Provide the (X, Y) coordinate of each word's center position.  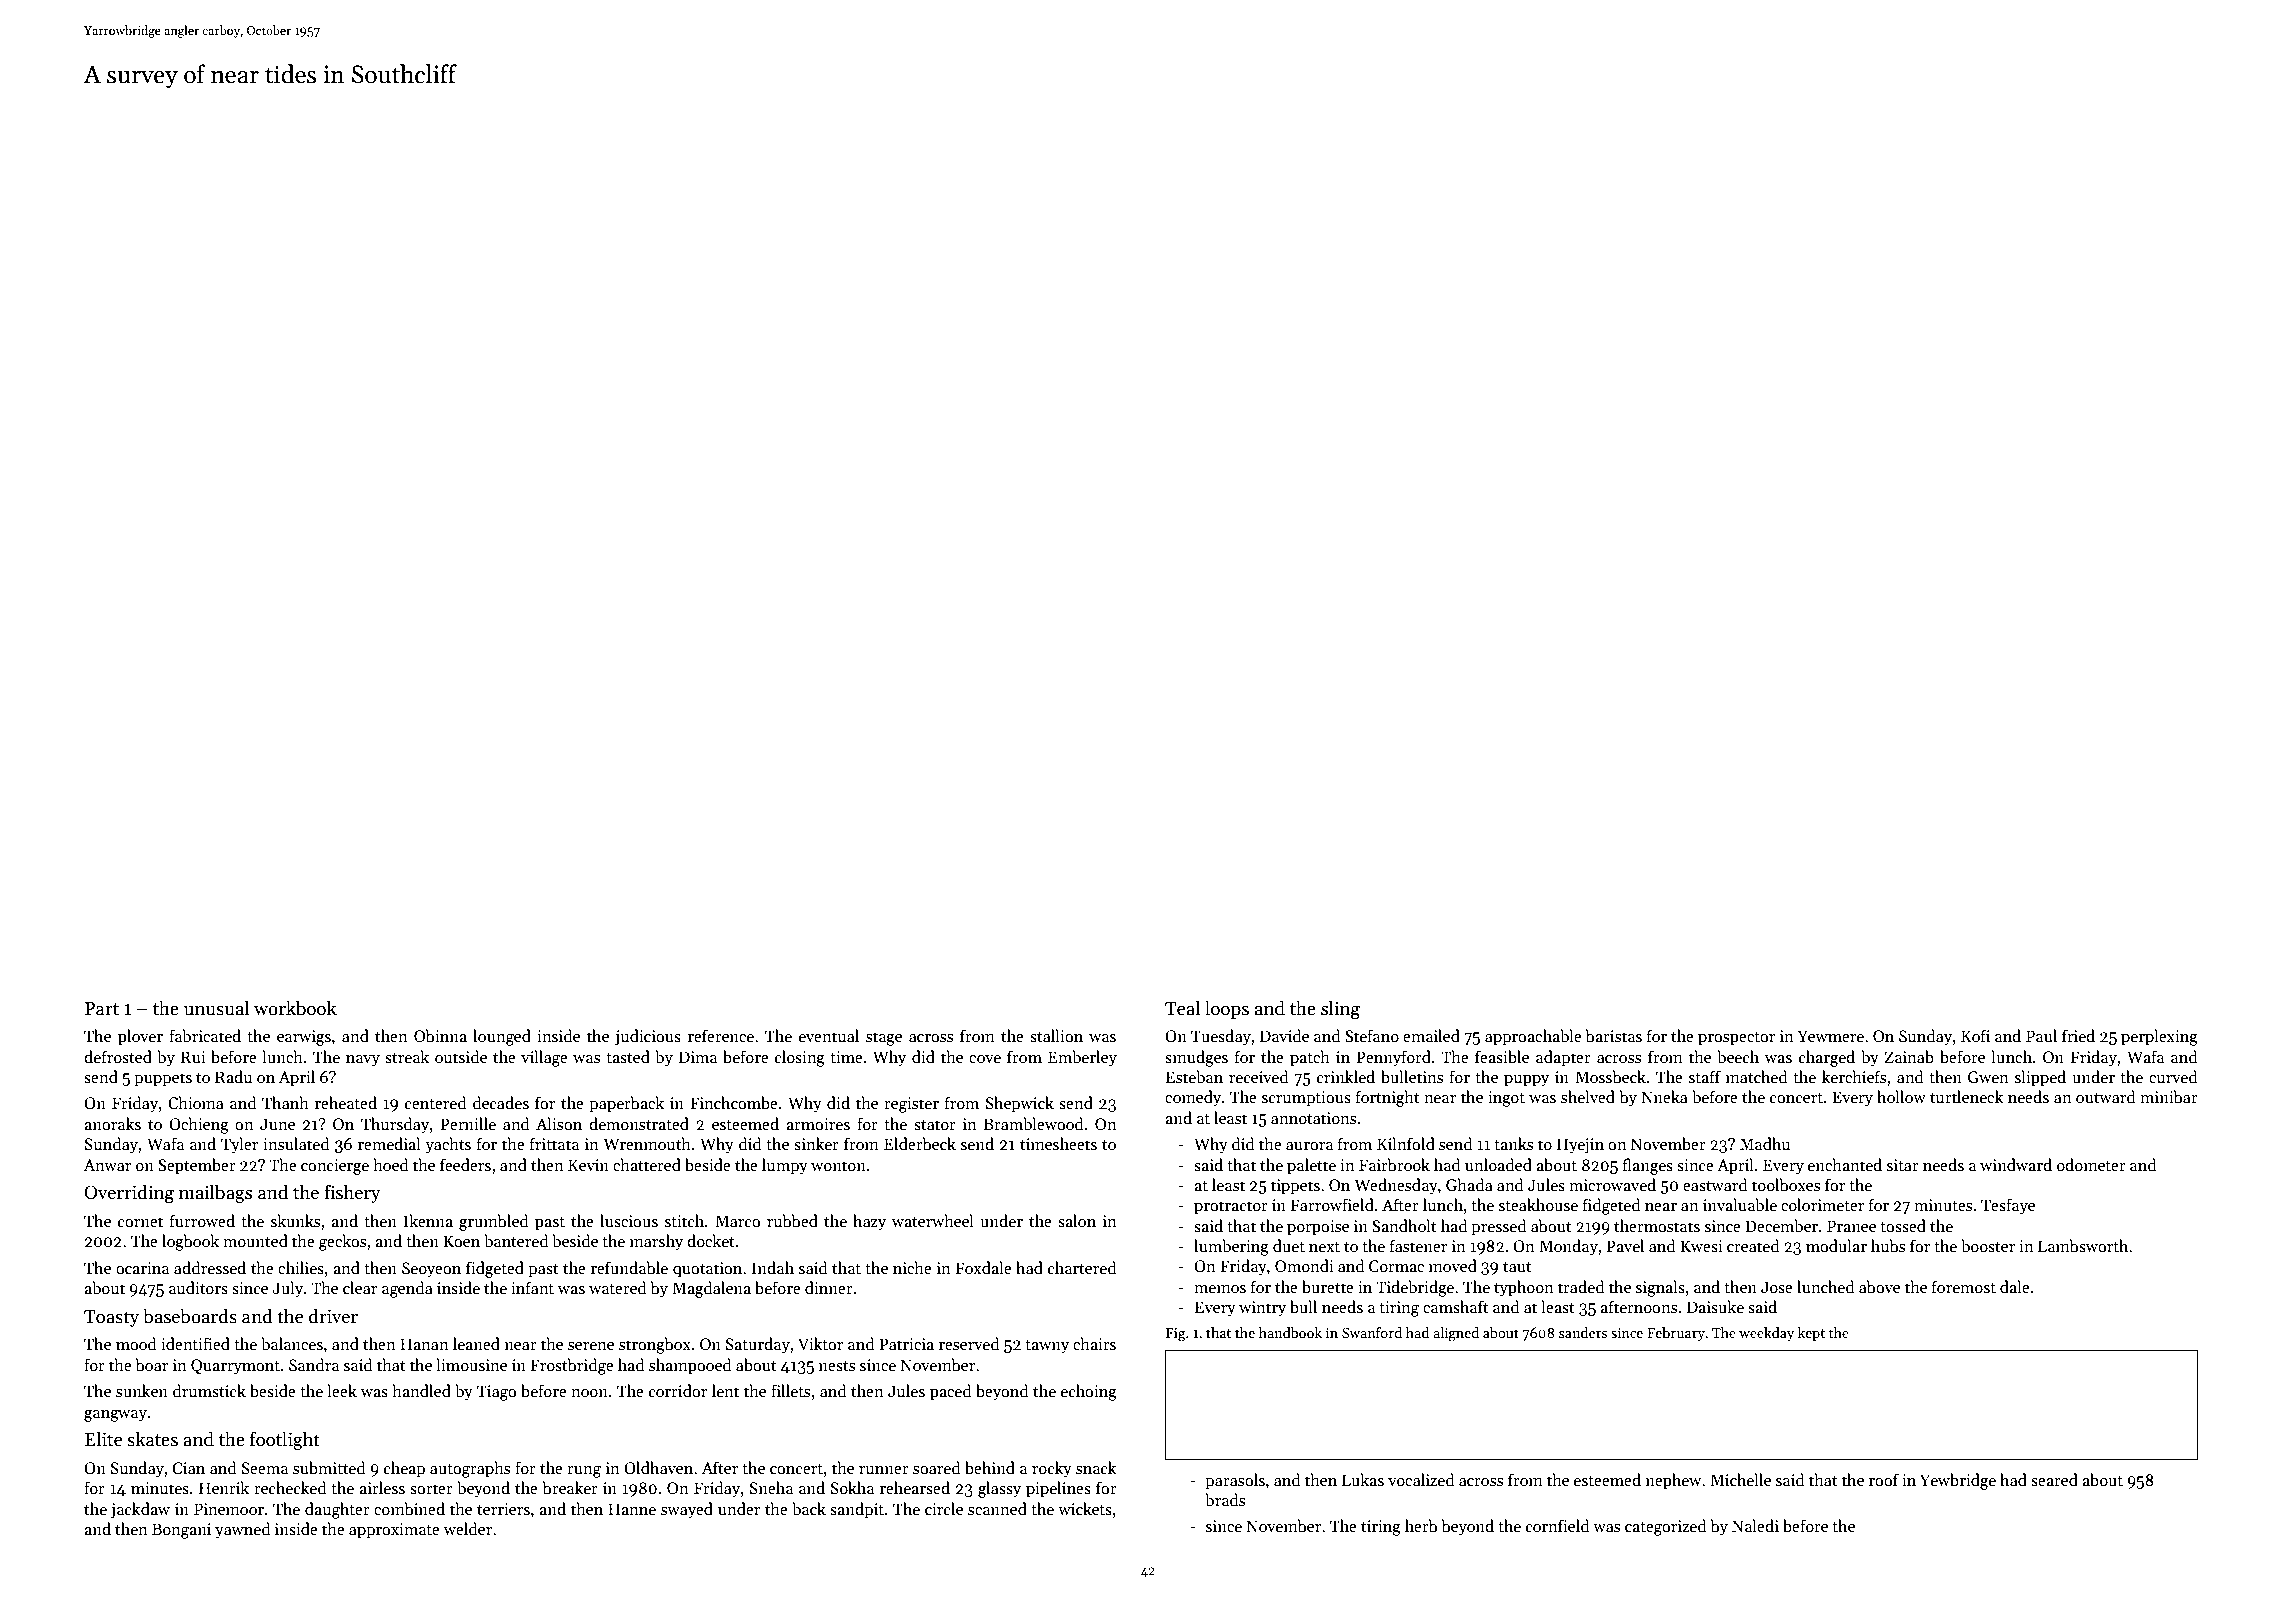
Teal (1182, 1008)
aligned (1456, 1334)
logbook (190, 1242)
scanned (997, 1508)
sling (1340, 1010)
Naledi (1755, 1525)
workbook (295, 1008)
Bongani (181, 1531)
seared (2054, 1480)
